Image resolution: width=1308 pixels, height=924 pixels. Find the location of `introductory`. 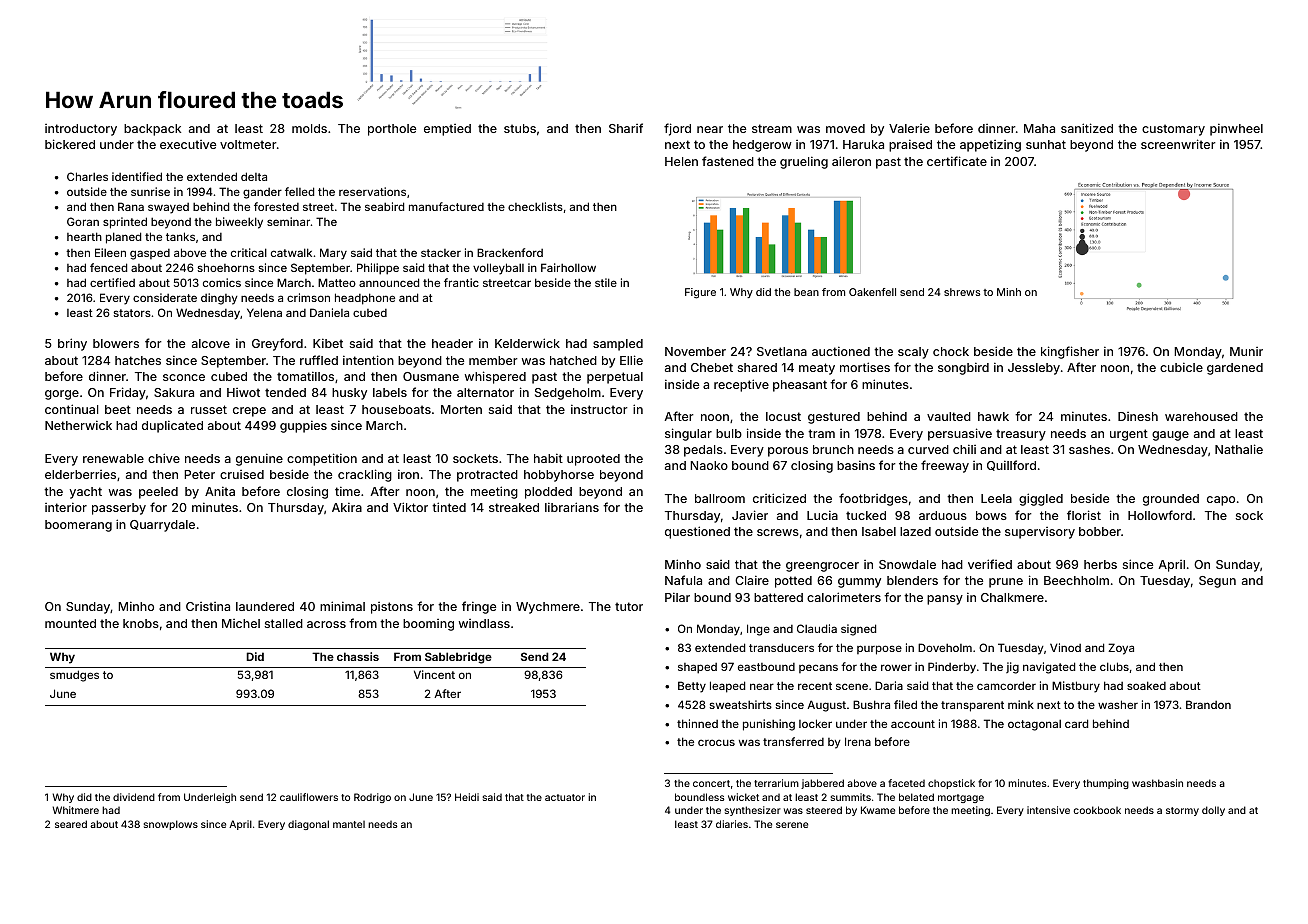

introductory is located at coordinates (81, 130).
